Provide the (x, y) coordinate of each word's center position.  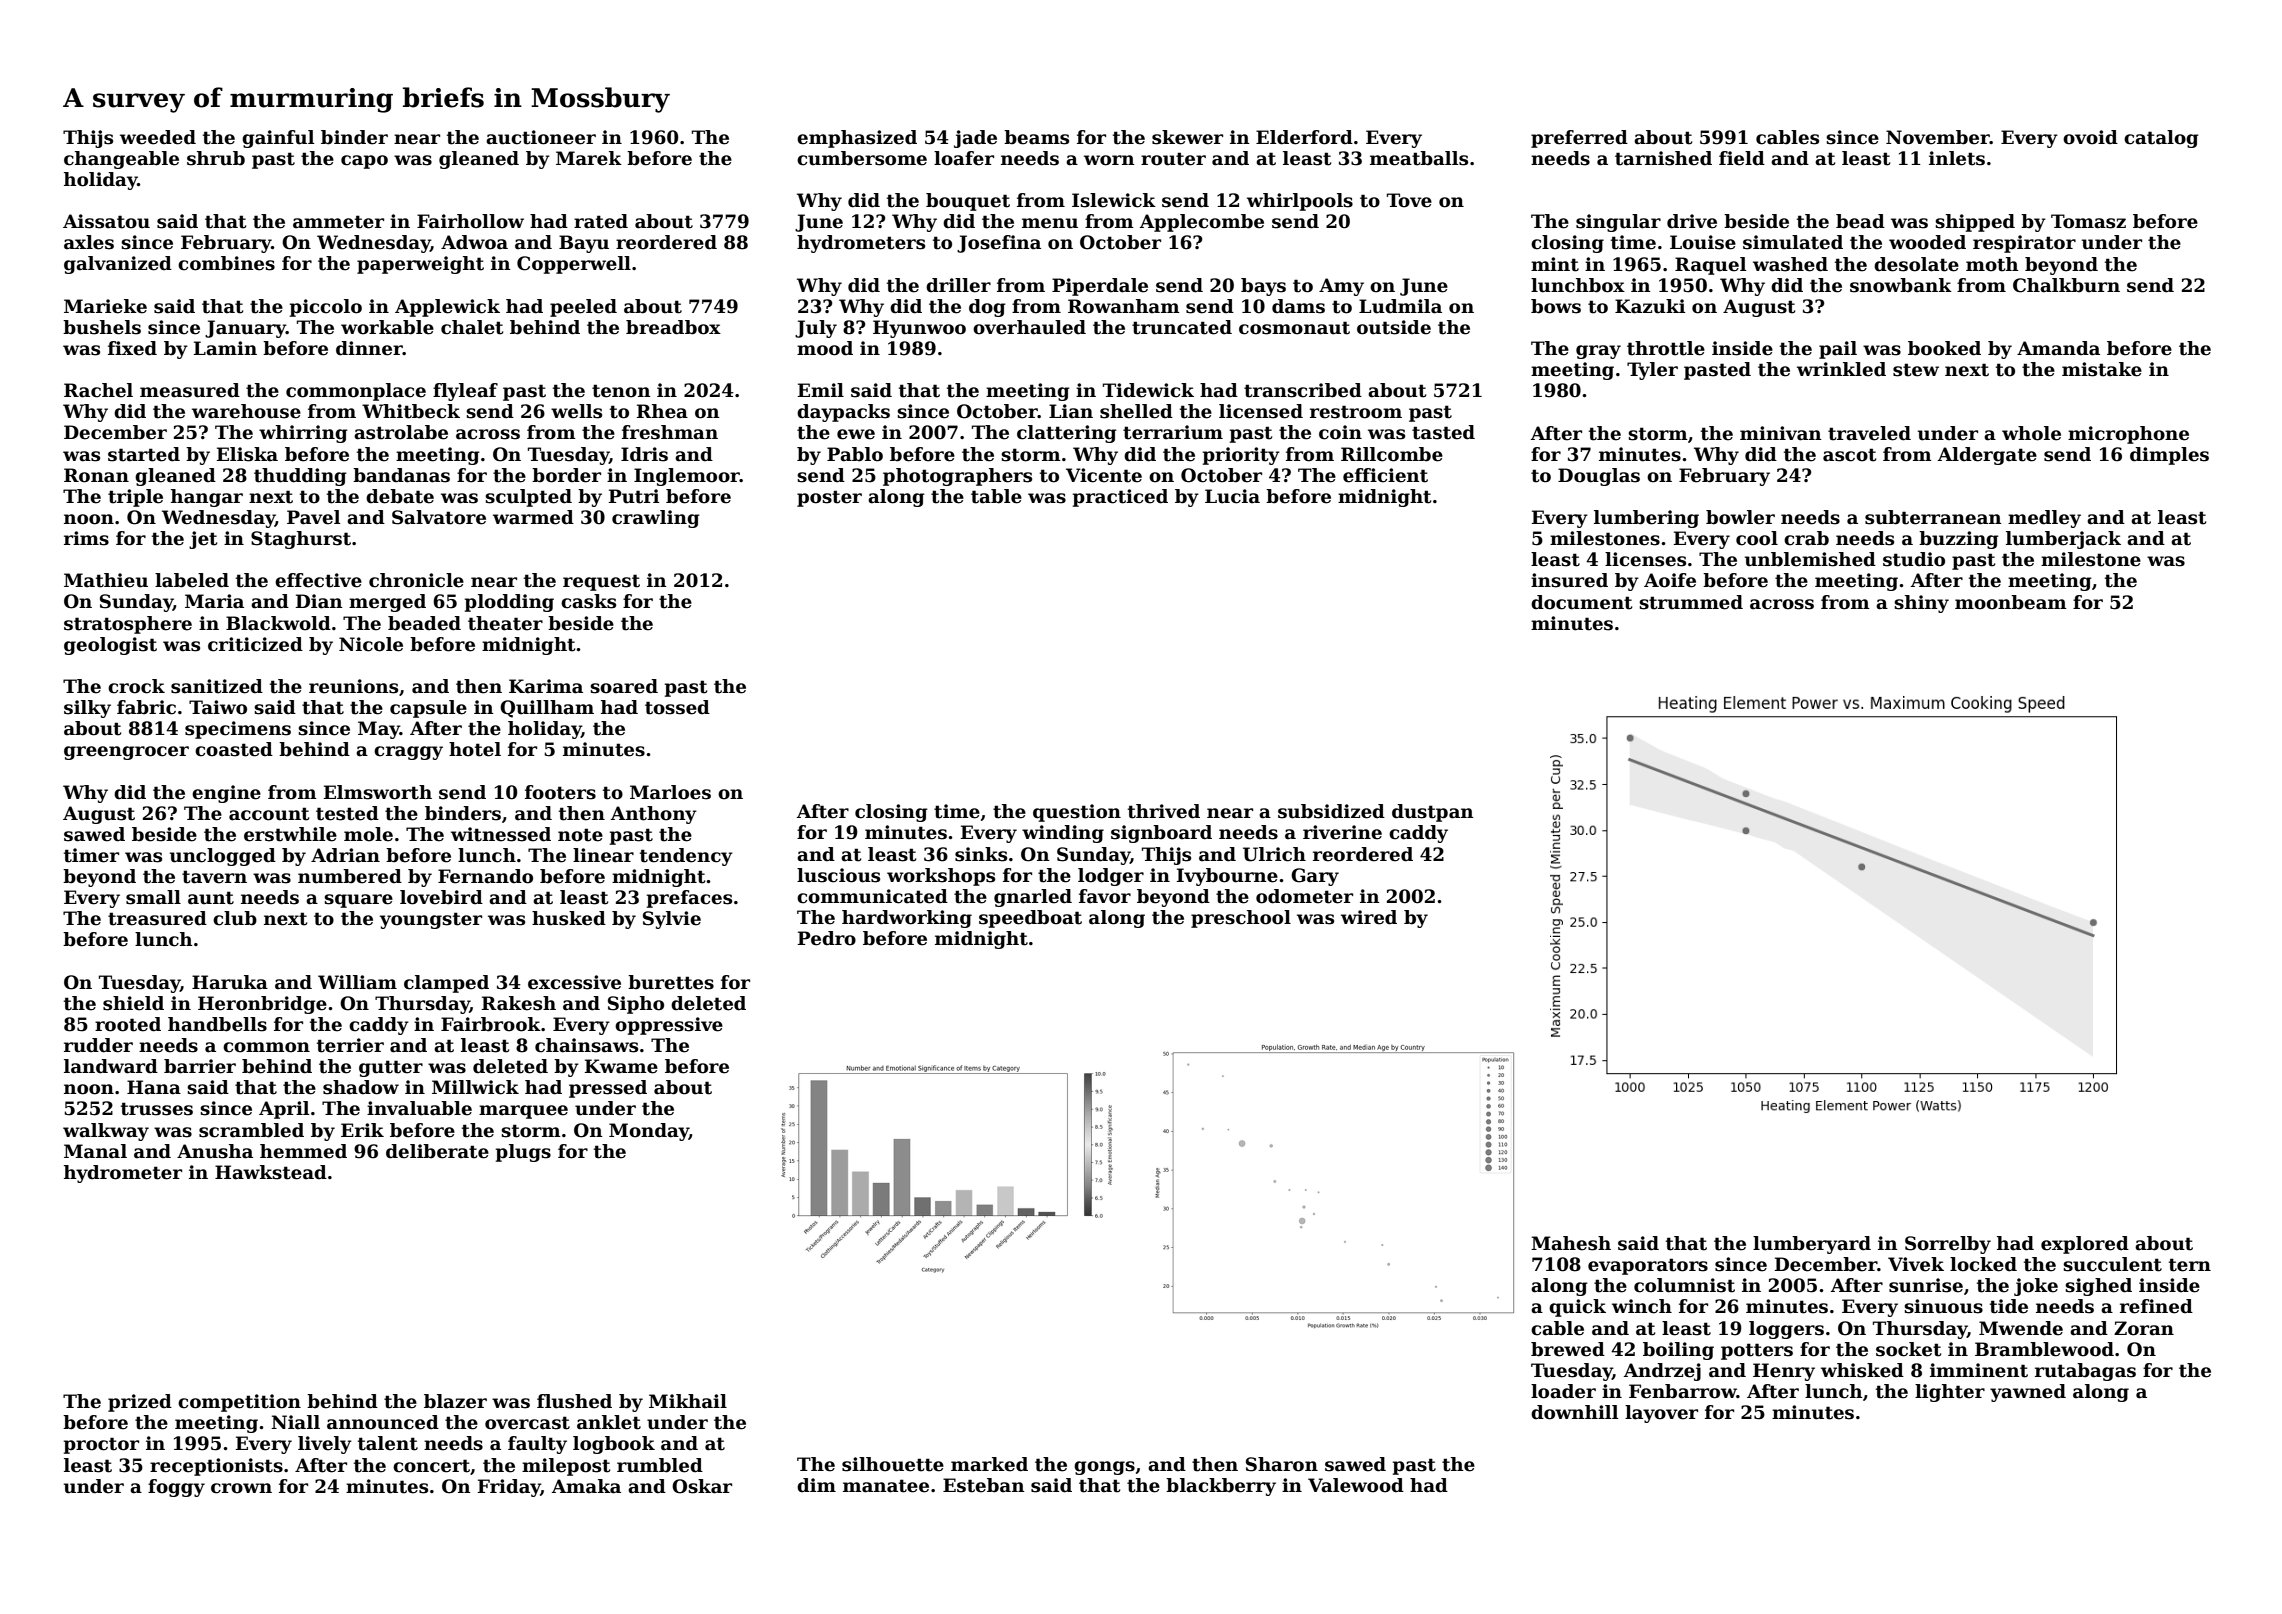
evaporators (1648, 1266)
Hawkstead (271, 1172)
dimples (2169, 456)
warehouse (246, 411)
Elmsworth (378, 792)
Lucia (1232, 496)
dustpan (1433, 813)
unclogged (223, 857)
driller (958, 285)
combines (226, 263)
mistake (2102, 369)
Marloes (670, 792)
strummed (1691, 602)
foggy (176, 1488)
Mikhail (688, 1401)
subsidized (1331, 811)
